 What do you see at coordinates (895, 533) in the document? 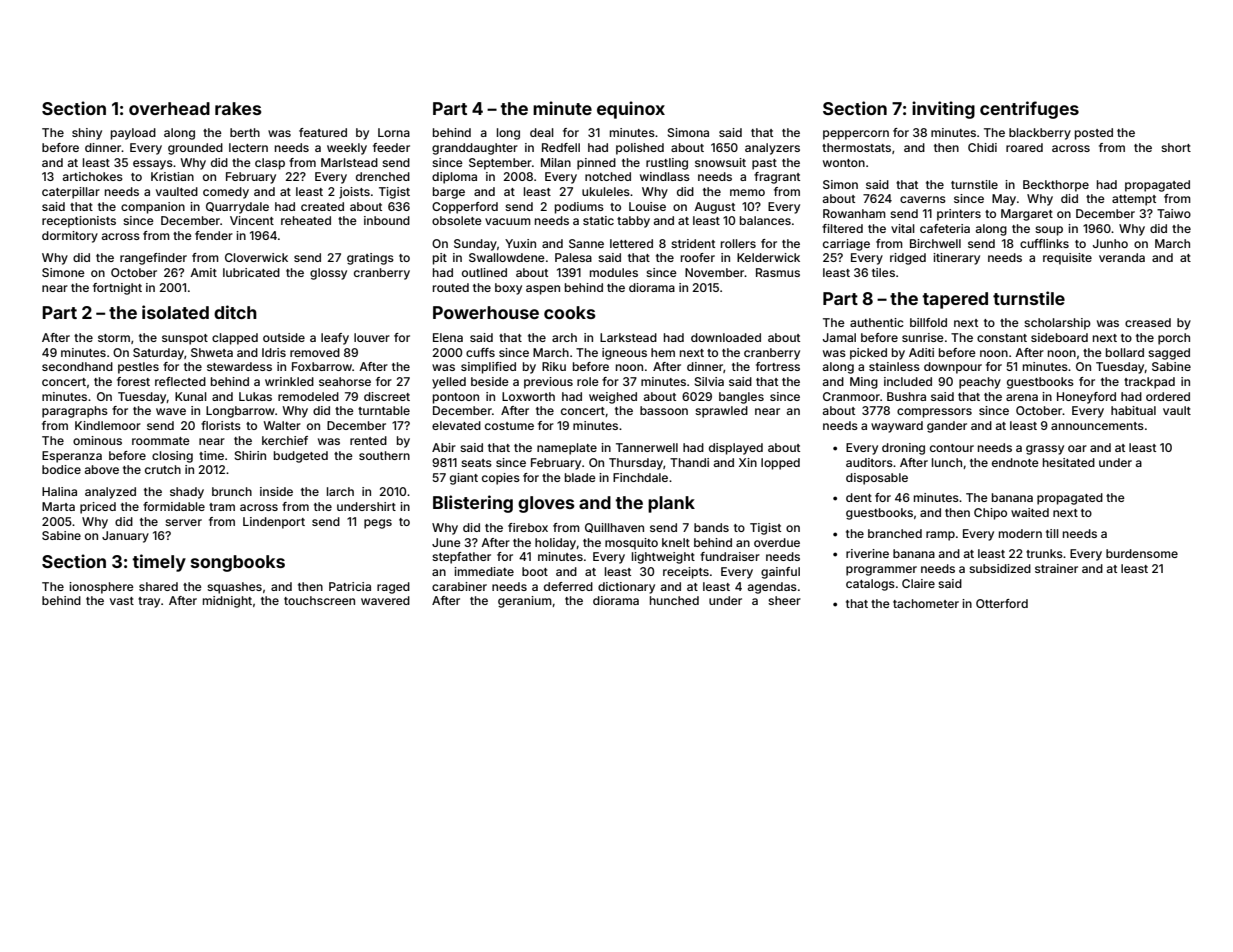
I see `branched` at bounding box center [895, 533].
